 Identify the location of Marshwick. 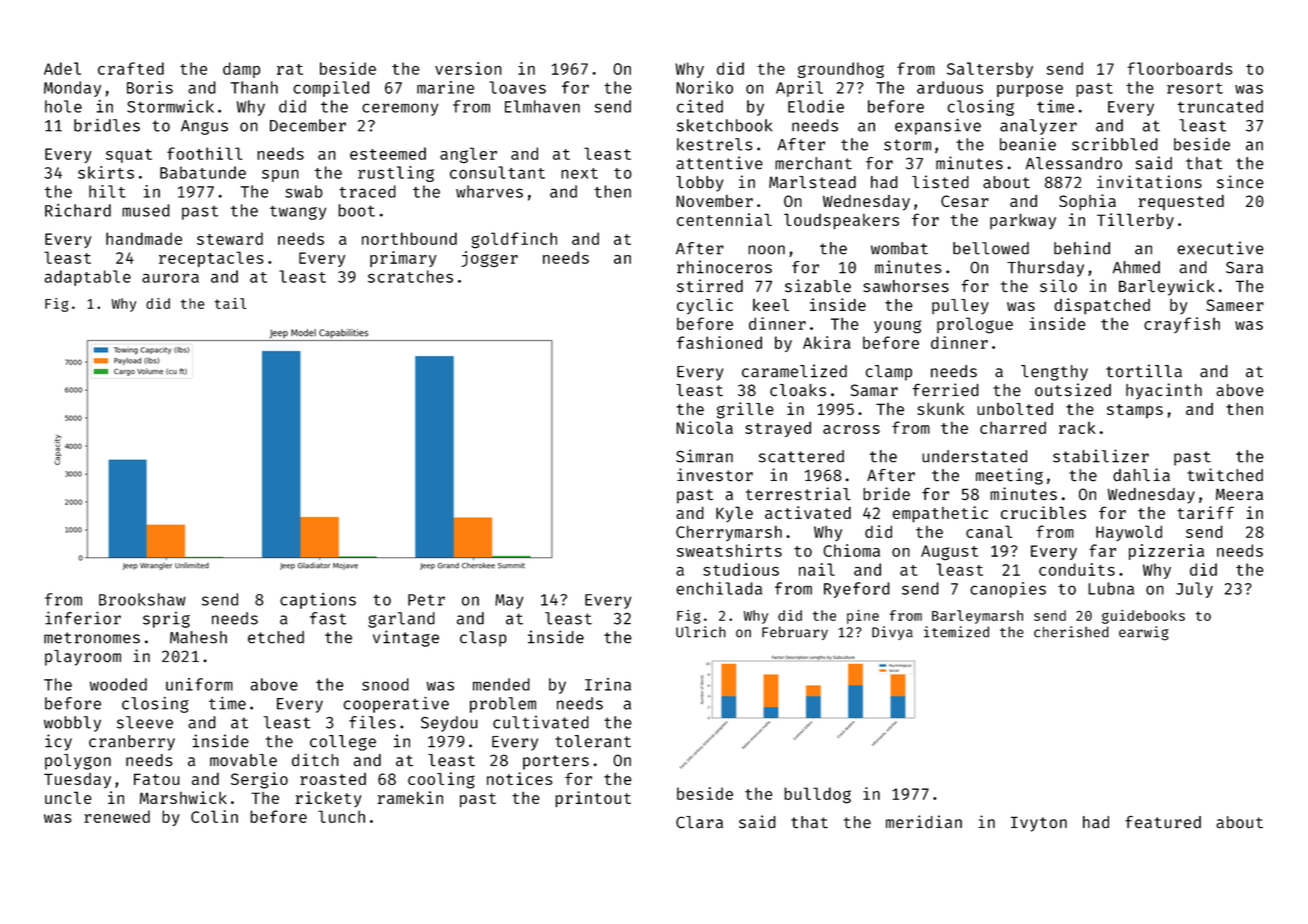
(183, 797).
